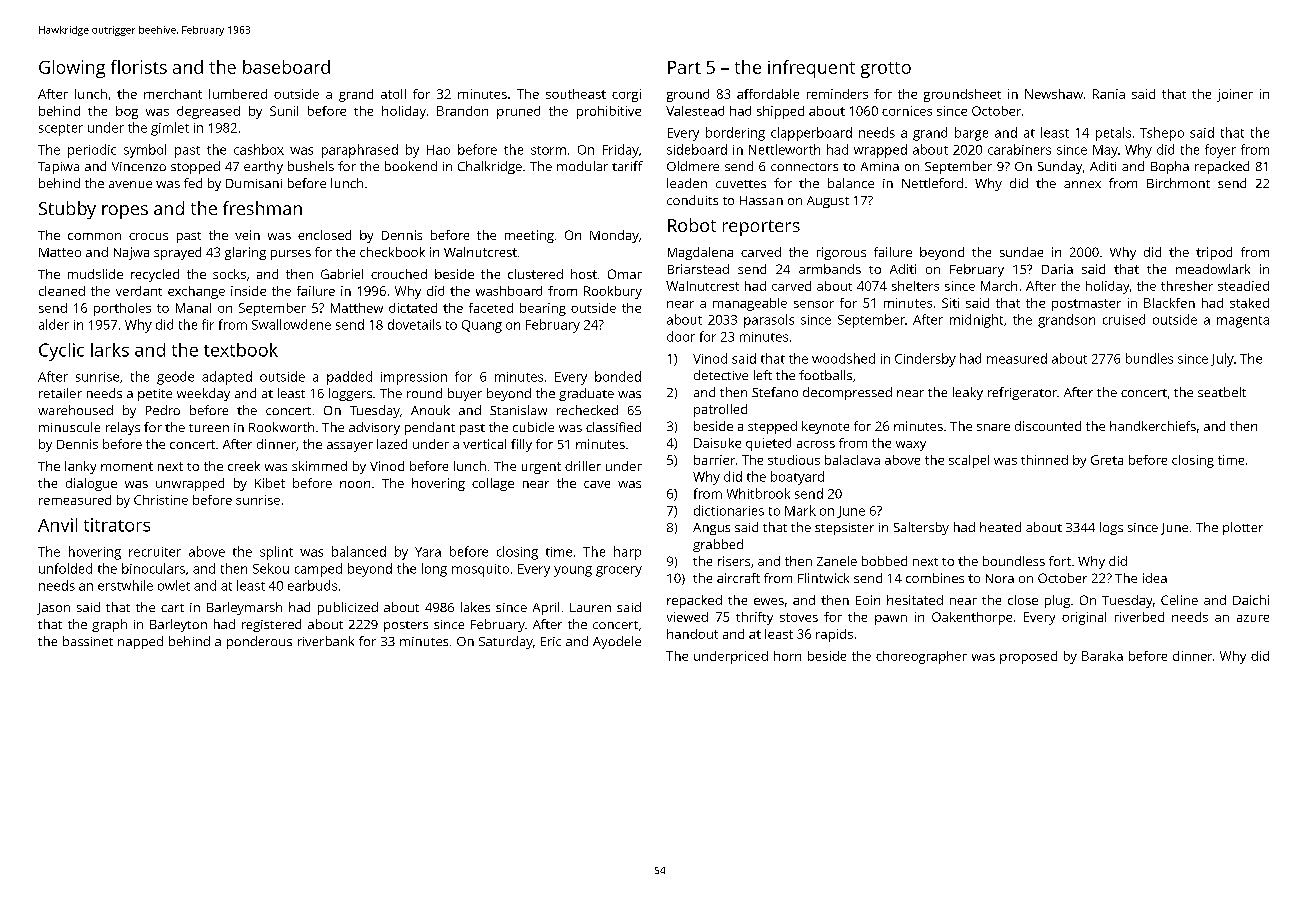  What do you see at coordinates (490, 167) in the screenshot?
I see `Chalkridge` at bounding box center [490, 167].
